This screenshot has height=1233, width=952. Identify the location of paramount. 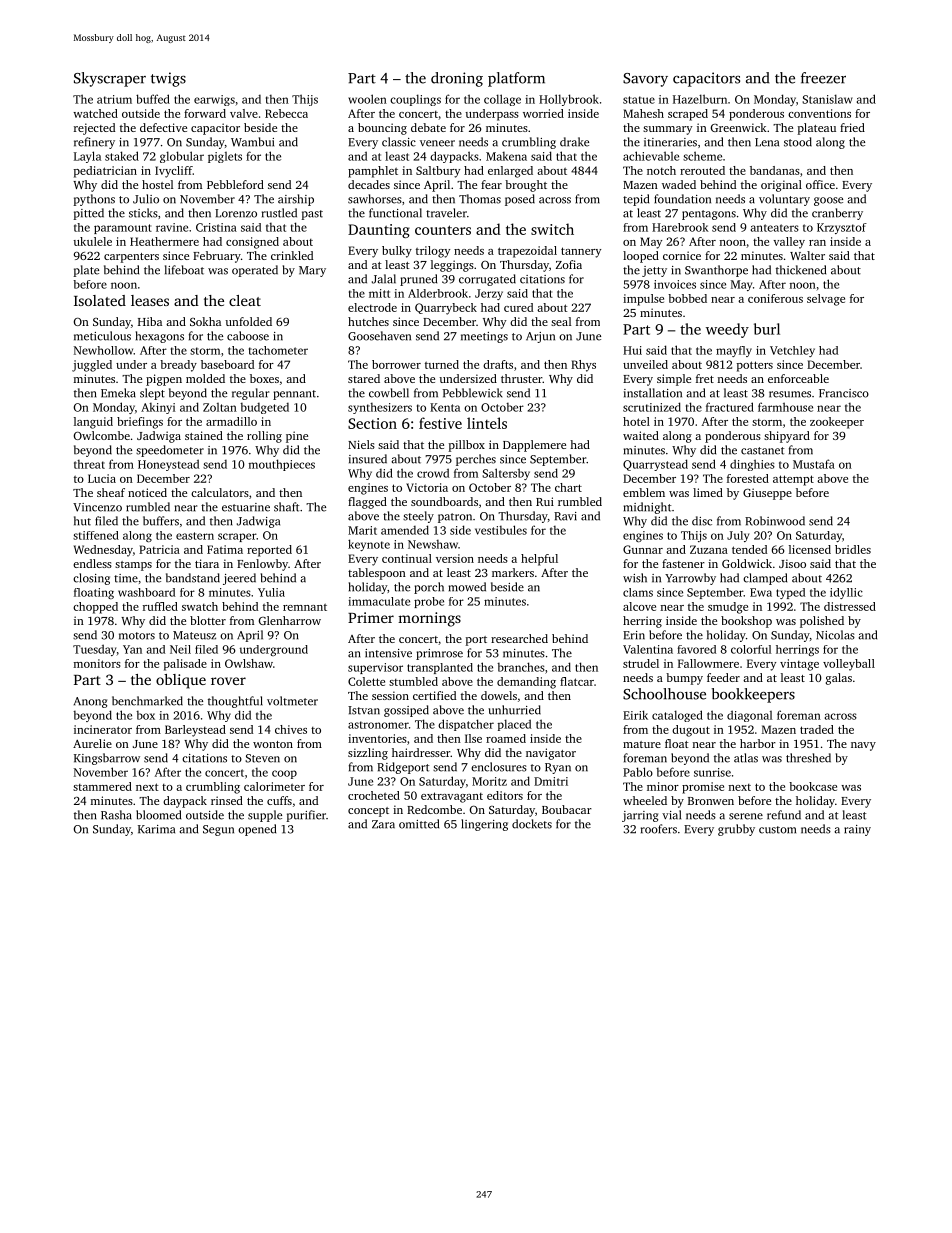
(123, 229).
